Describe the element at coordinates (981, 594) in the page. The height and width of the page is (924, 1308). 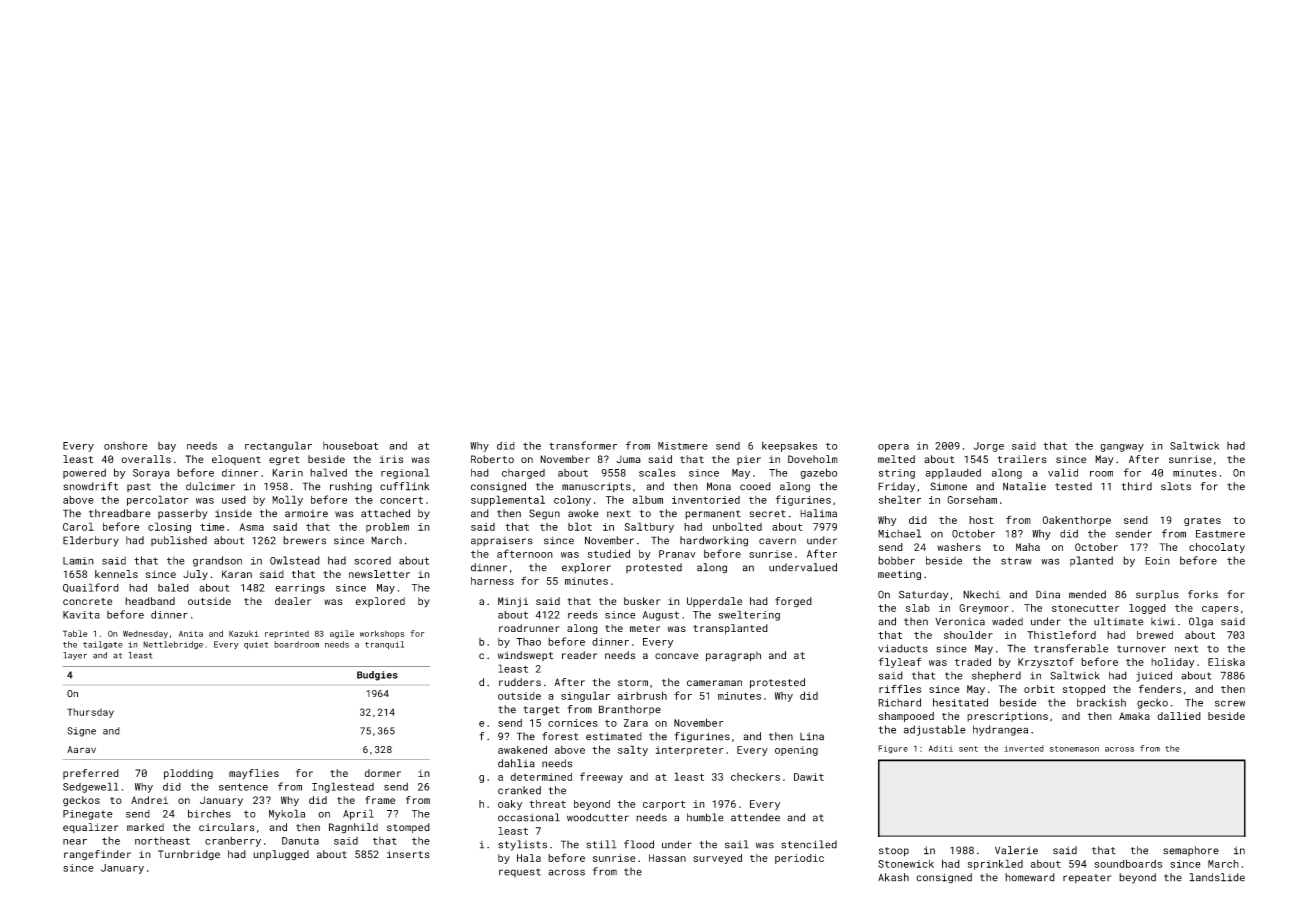
I see `Nkechi` at that location.
